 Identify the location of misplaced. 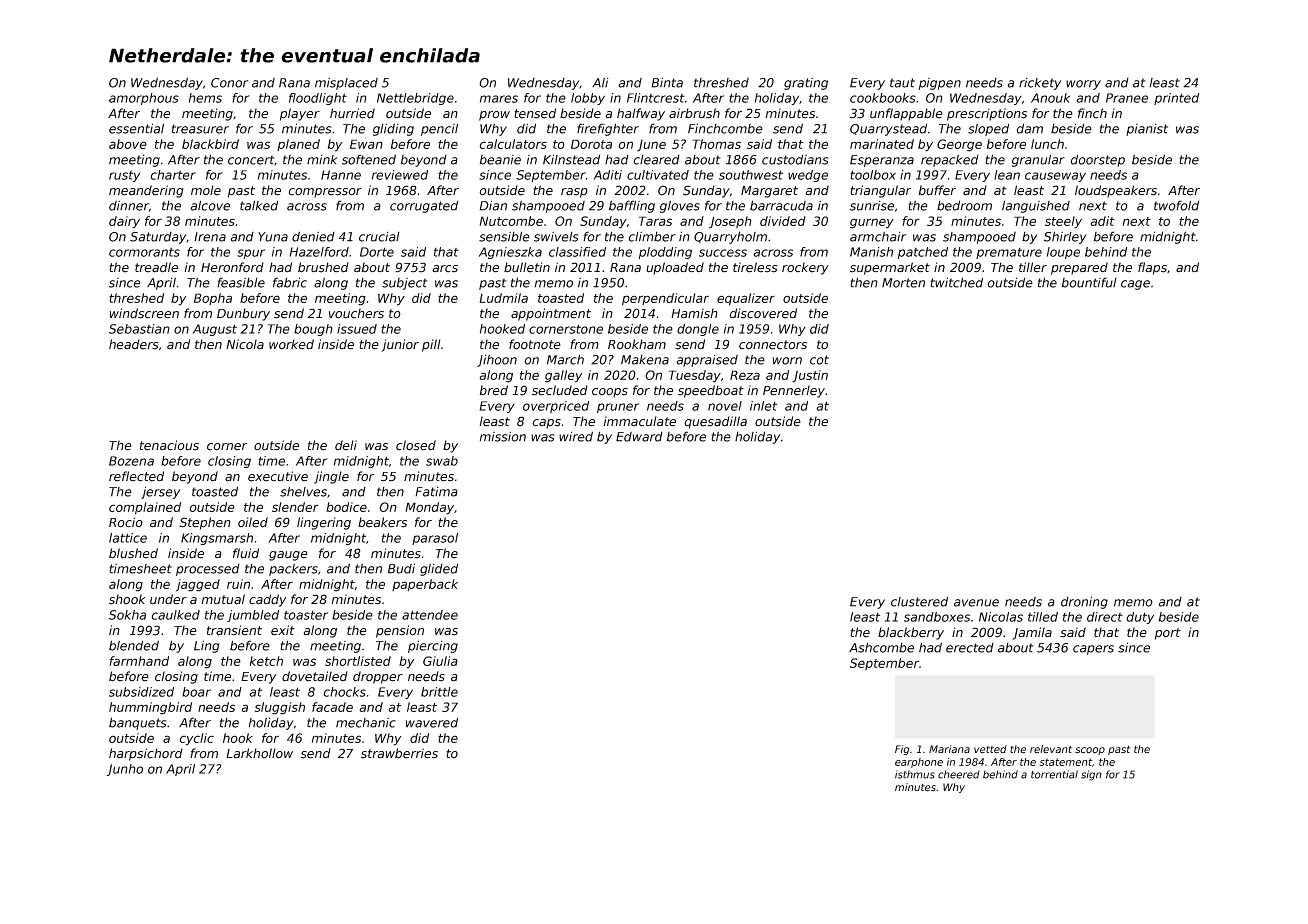
(346, 84).
